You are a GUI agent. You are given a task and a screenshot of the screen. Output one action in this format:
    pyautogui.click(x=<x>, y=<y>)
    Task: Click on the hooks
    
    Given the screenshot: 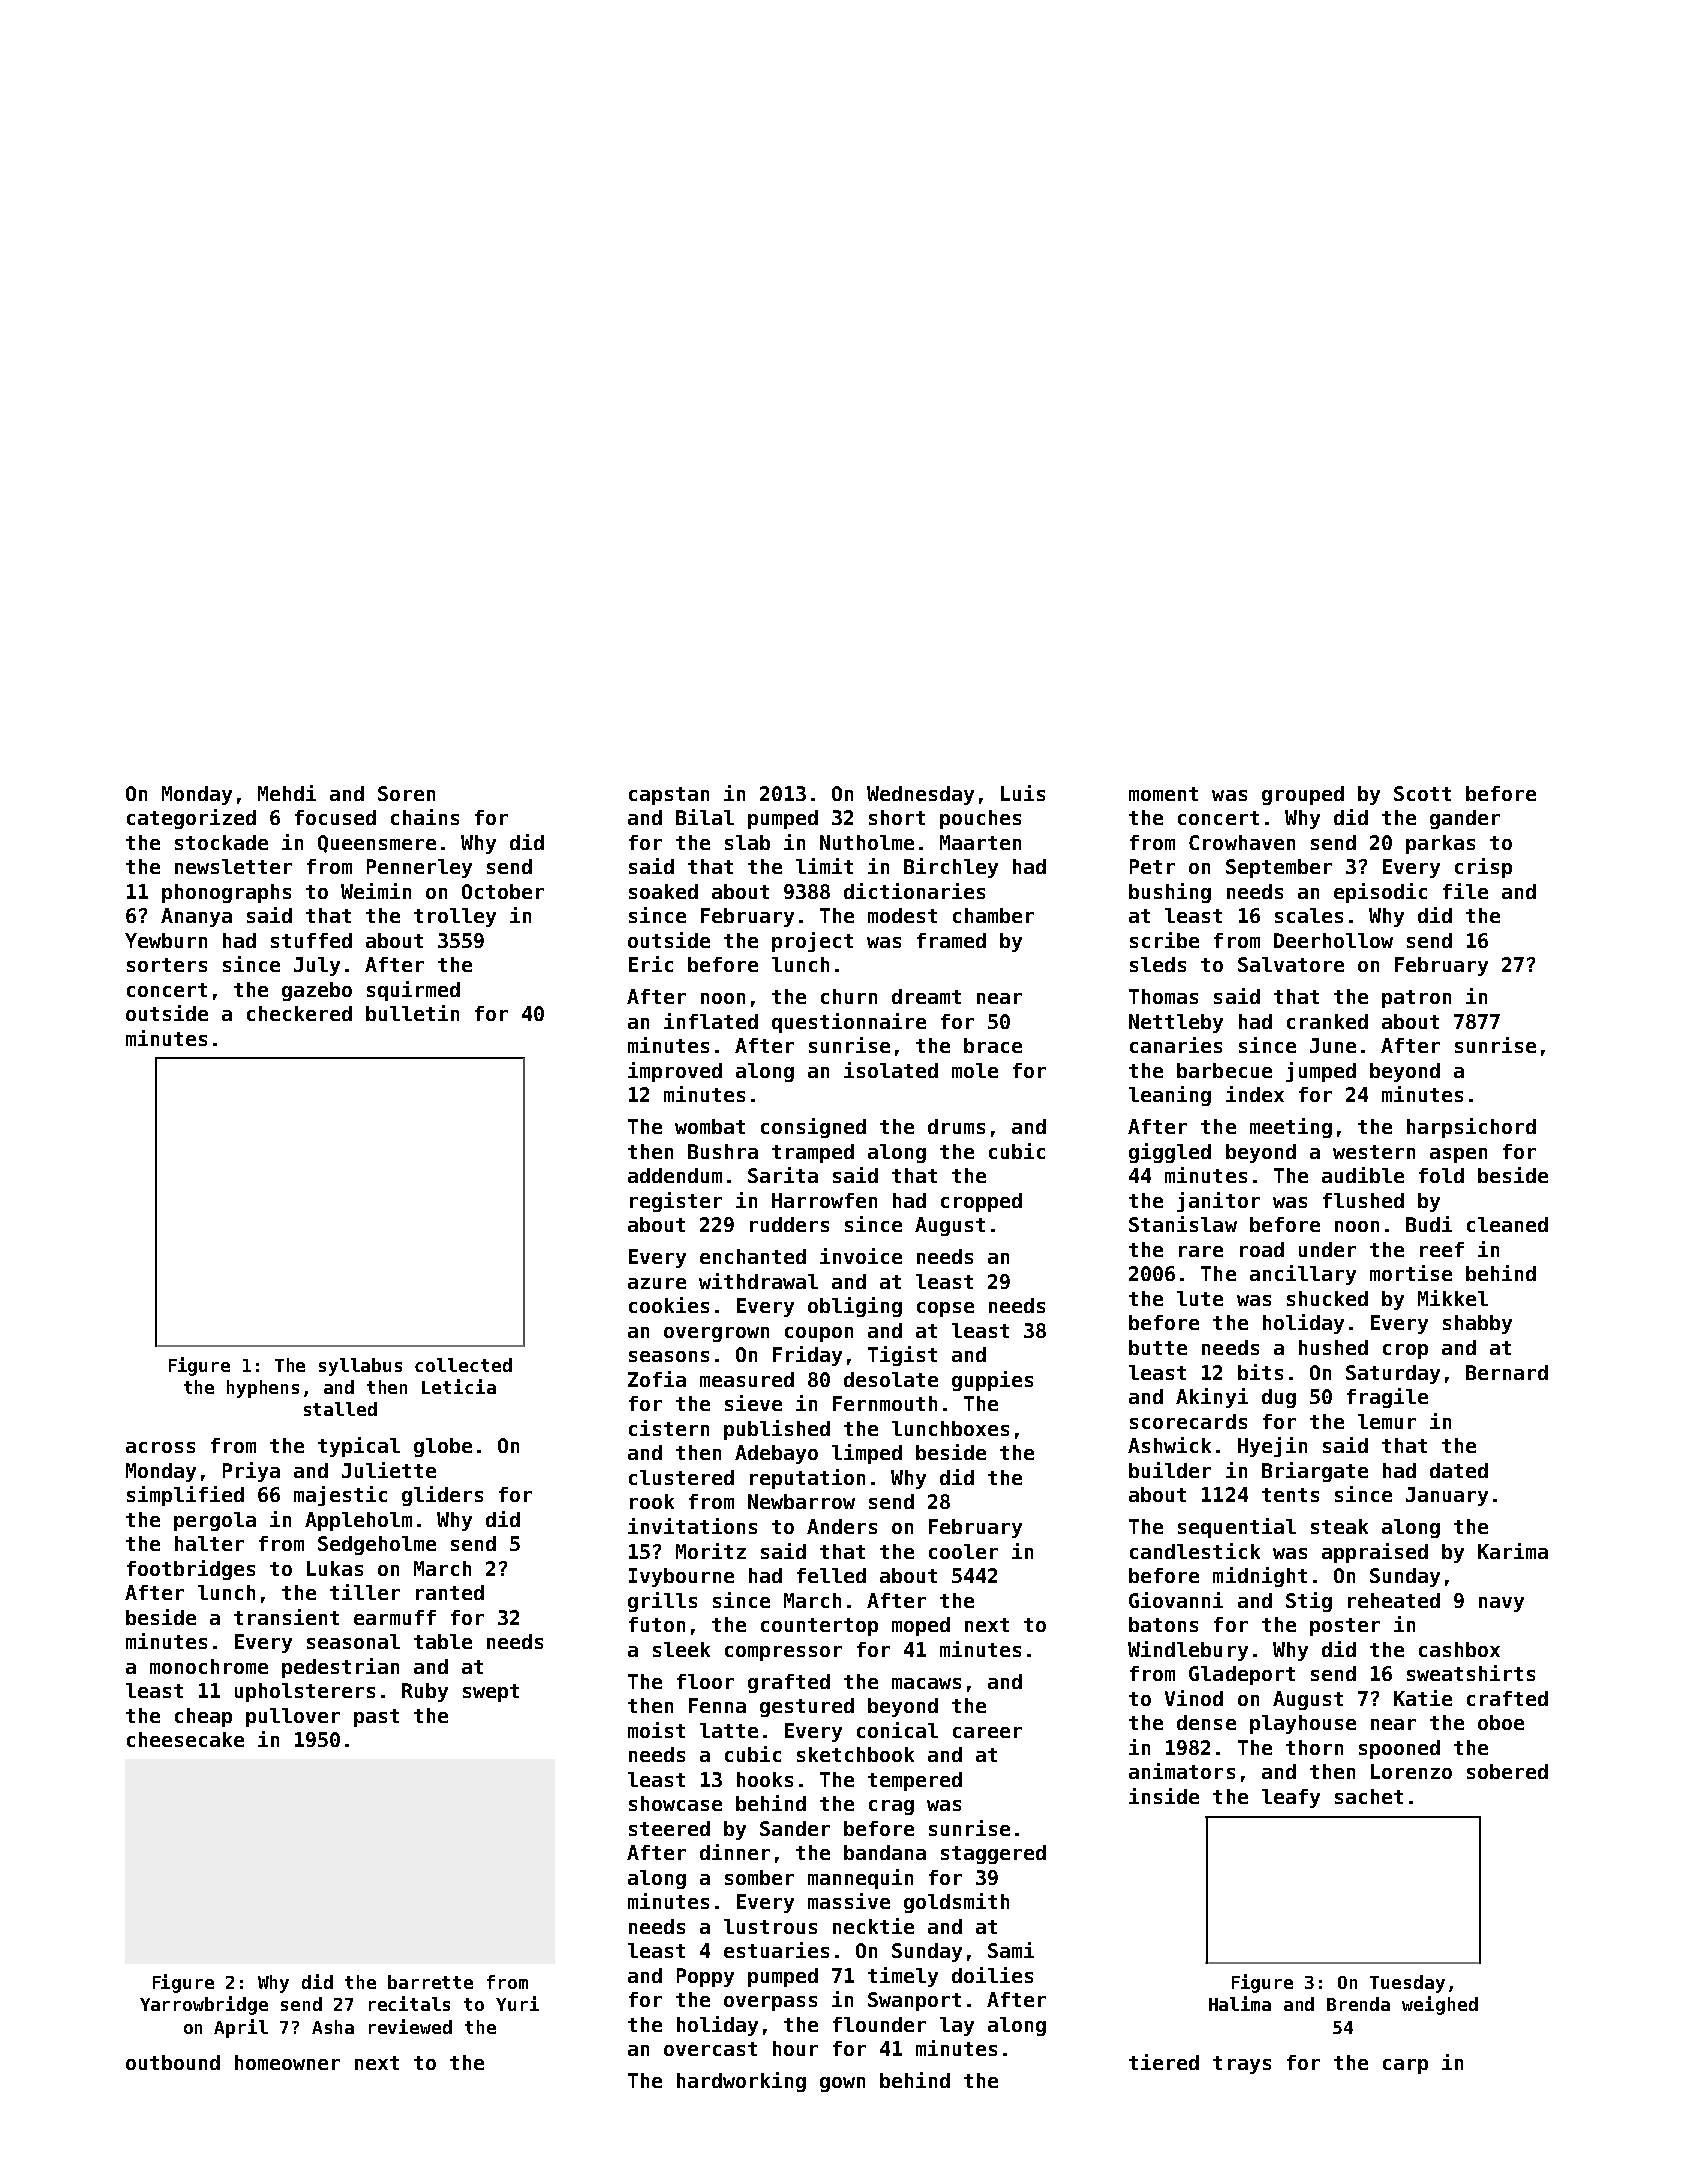 What is the action you would take?
    pyautogui.click(x=765, y=1779)
